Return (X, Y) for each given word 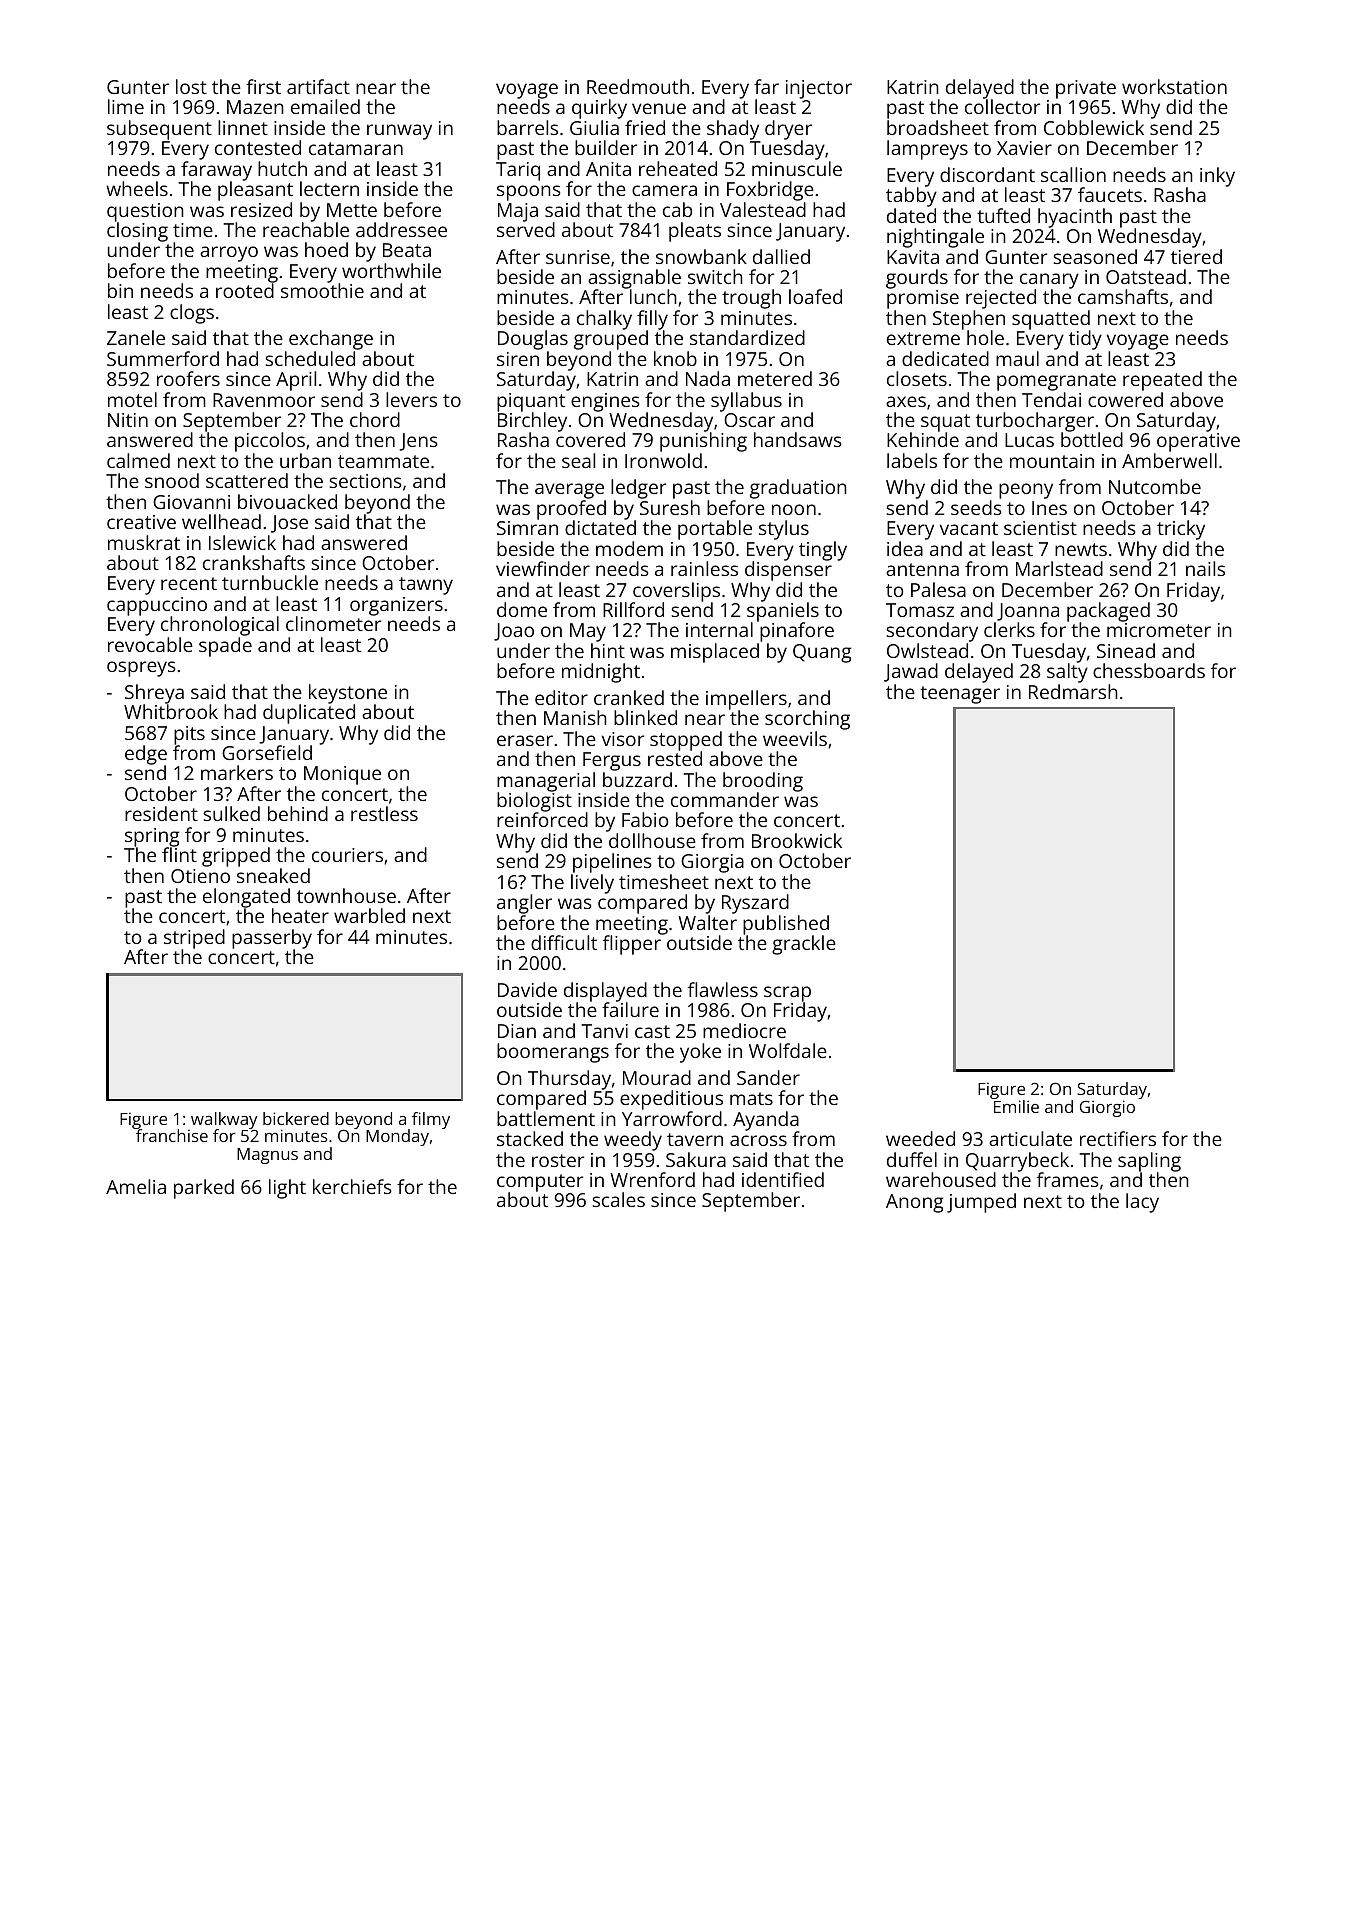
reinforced (542, 820)
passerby (272, 939)
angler (524, 904)
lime (126, 106)
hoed (326, 249)
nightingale (935, 238)
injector (819, 89)
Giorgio (1107, 1108)
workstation (1174, 86)
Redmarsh (1073, 691)
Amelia (136, 1186)
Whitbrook (171, 711)
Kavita (913, 257)
